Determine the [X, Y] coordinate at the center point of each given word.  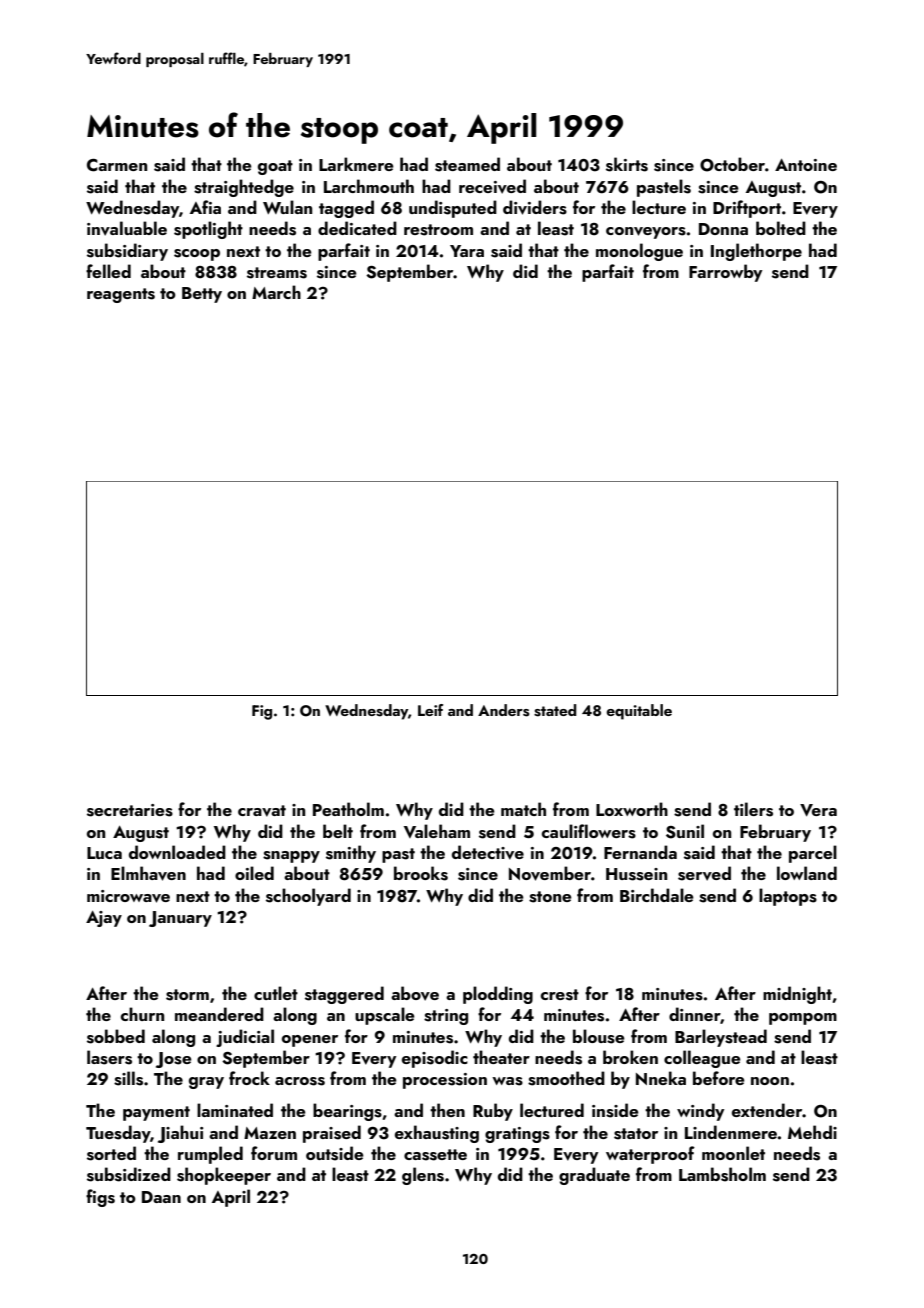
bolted [781, 228]
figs [100, 1198]
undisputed [453, 209]
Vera [818, 810]
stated [555, 710]
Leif [430, 710]
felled [108, 271]
